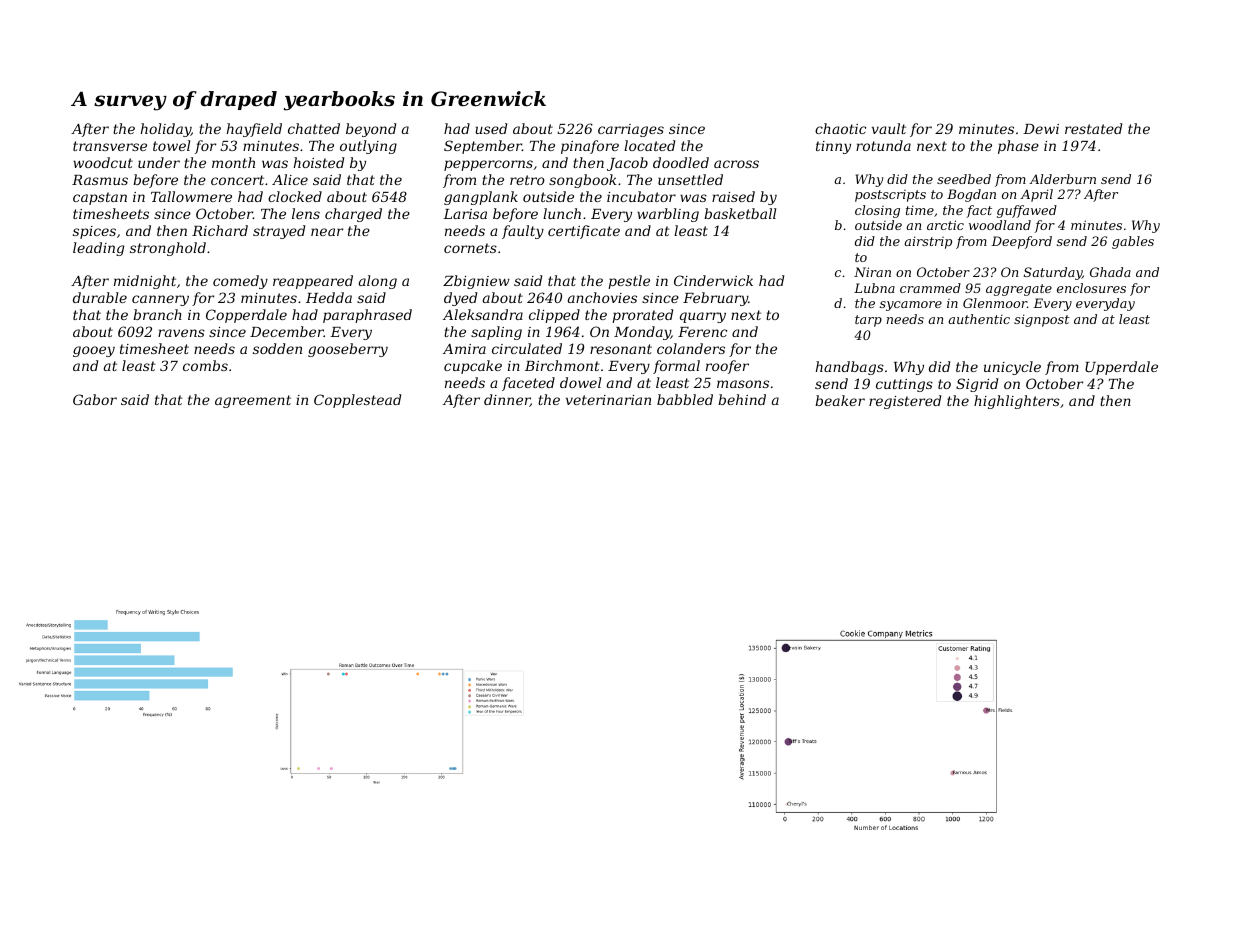 The image size is (1233, 952). What do you see at coordinates (1093, 128) in the screenshot?
I see `restated` at bounding box center [1093, 128].
